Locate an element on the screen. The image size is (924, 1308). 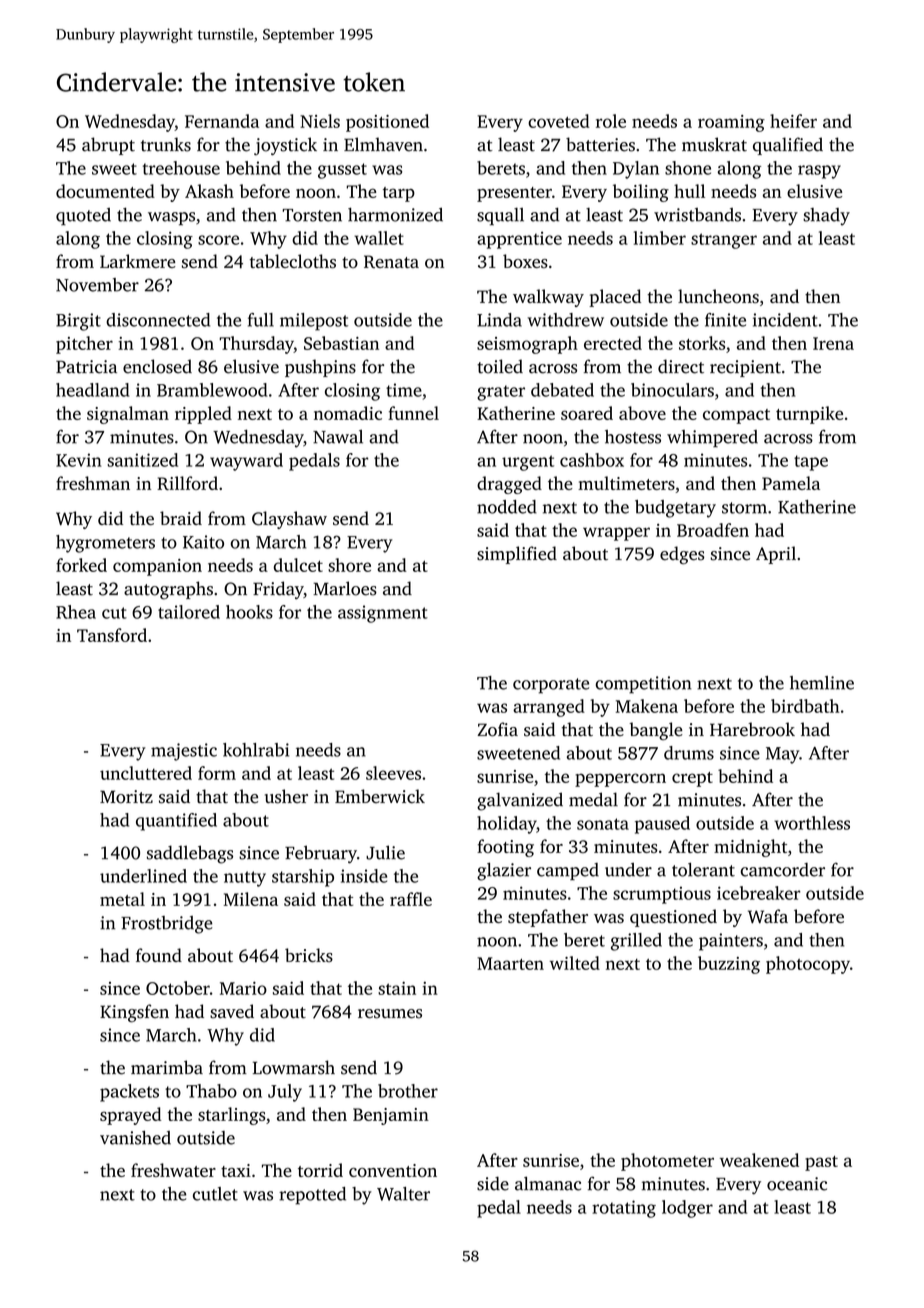
roaming is located at coordinates (731, 123).
